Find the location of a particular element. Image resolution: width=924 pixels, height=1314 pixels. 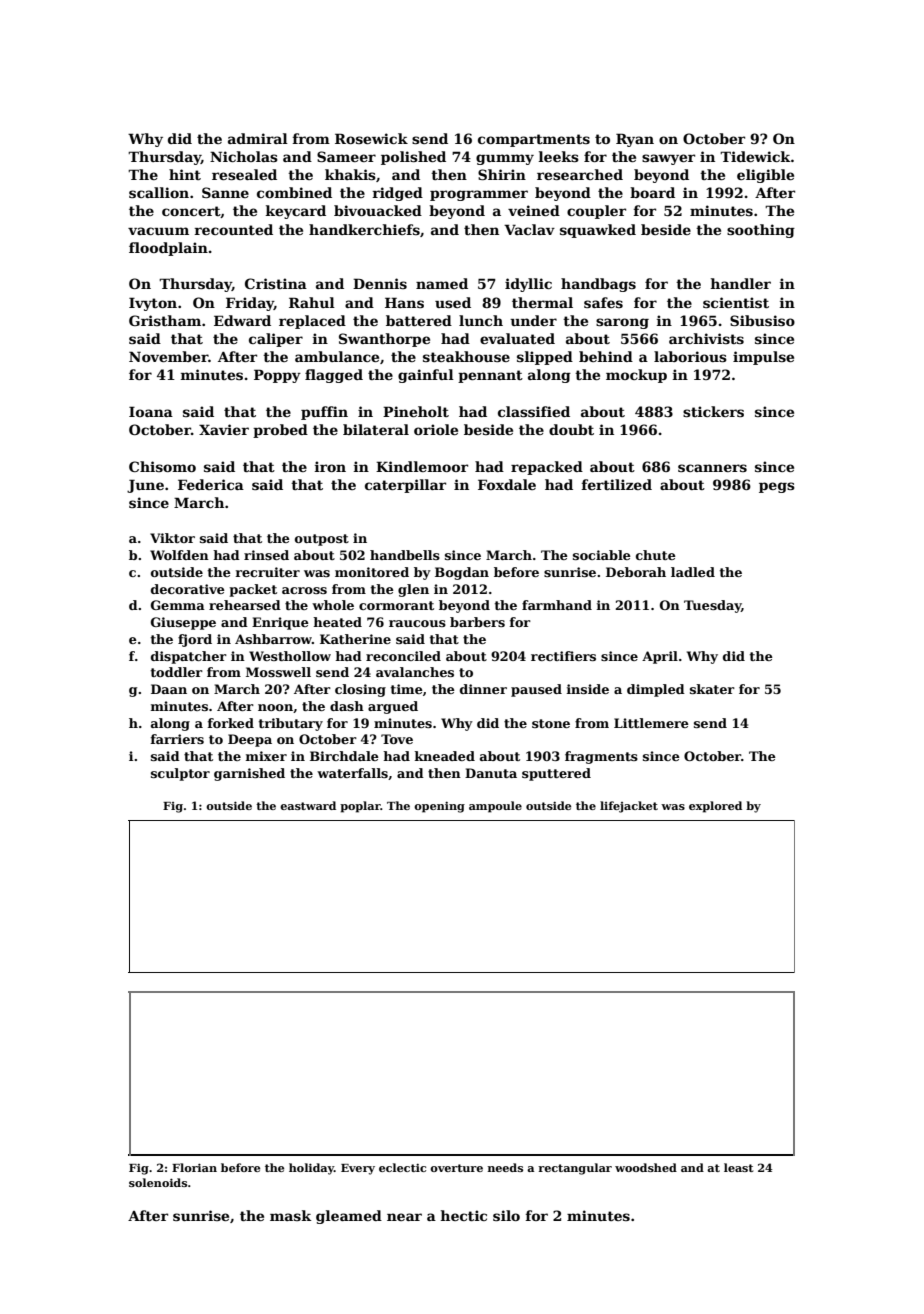

sculptor is located at coordinates (180, 774).
